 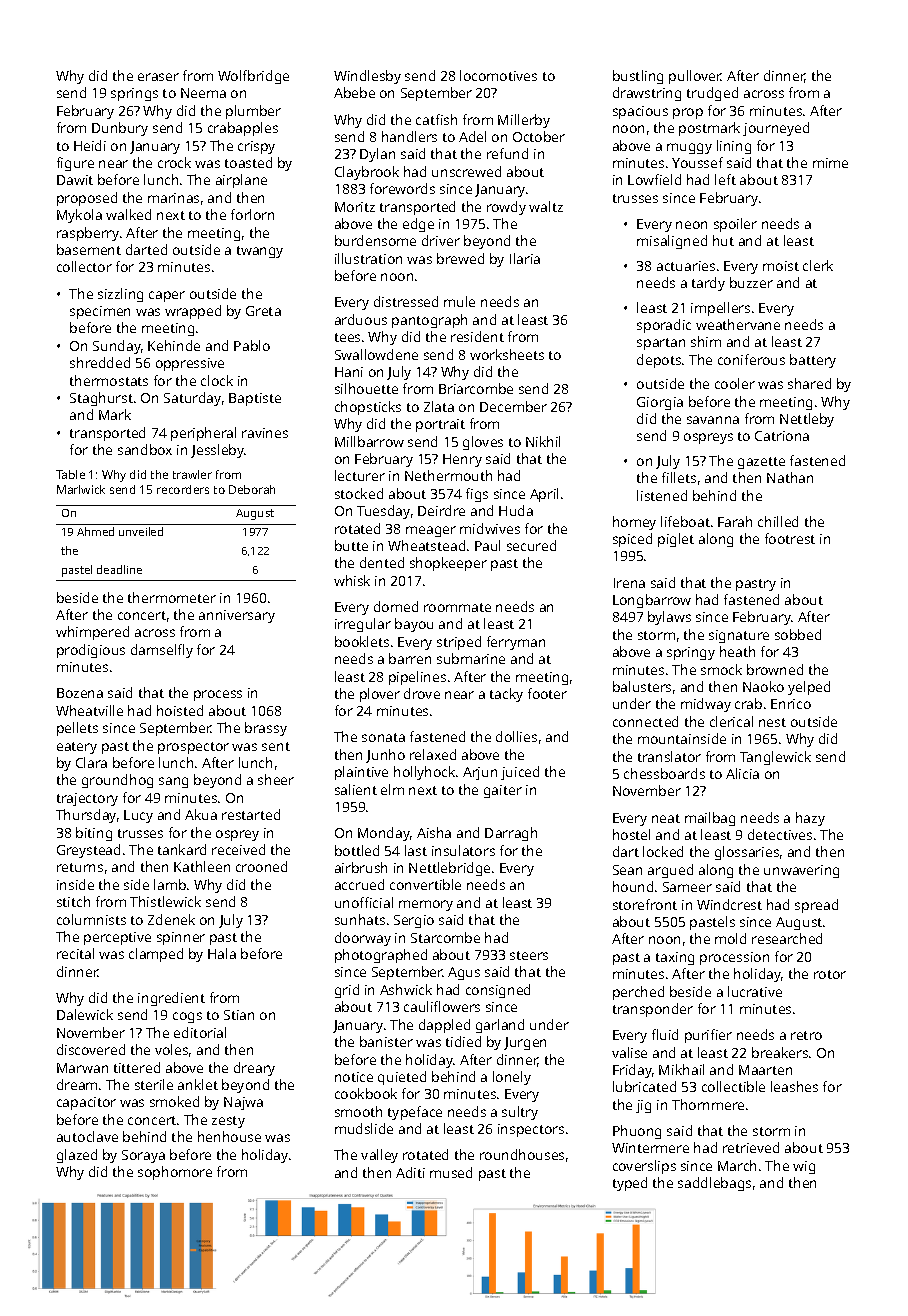 What do you see at coordinates (818, 265) in the screenshot?
I see `clerk` at bounding box center [818, 265].
